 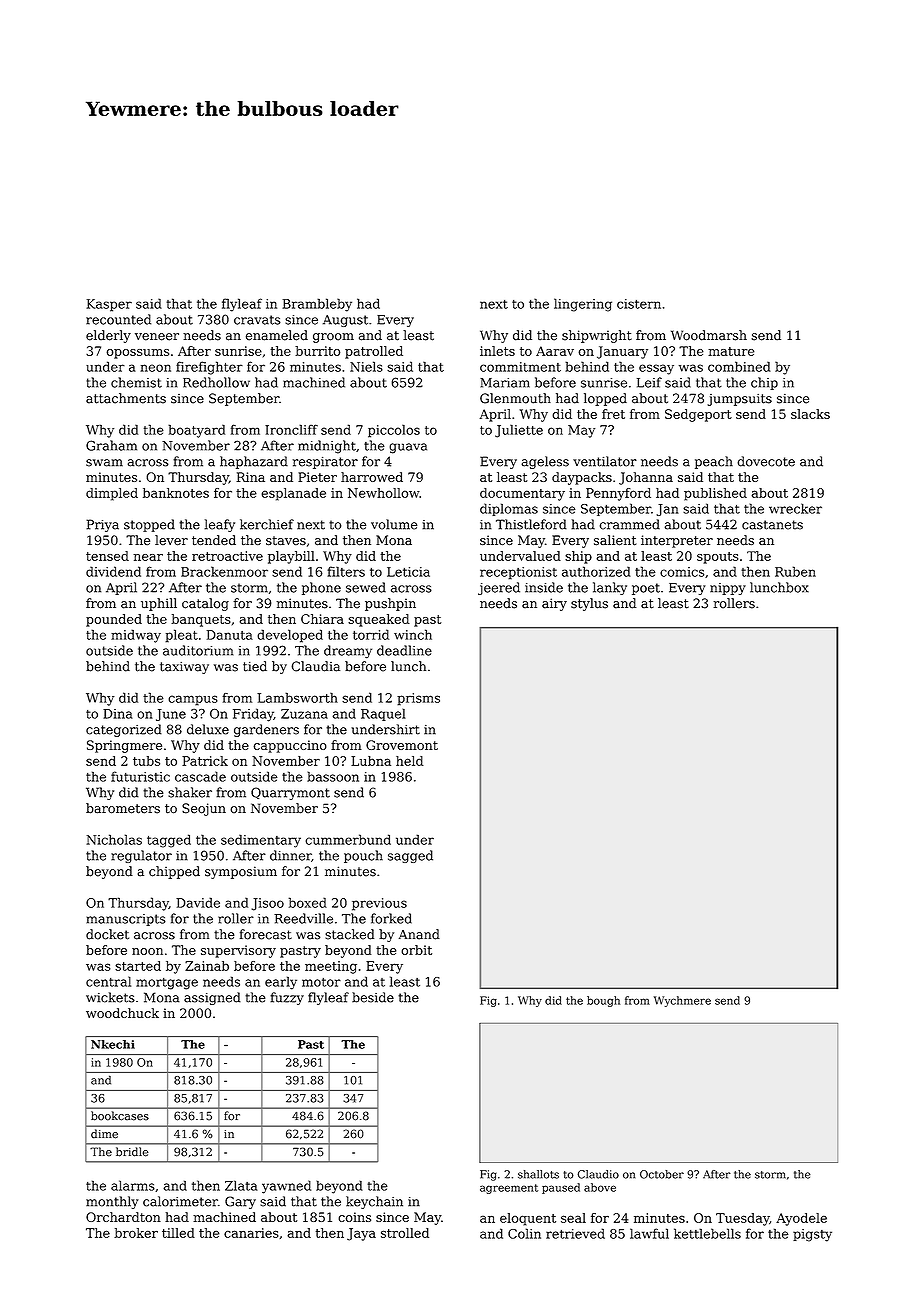 What do you see at coordinates (317, 305) in the screenshot?
I see `Brambleby` at bounding box center [317, 305].
